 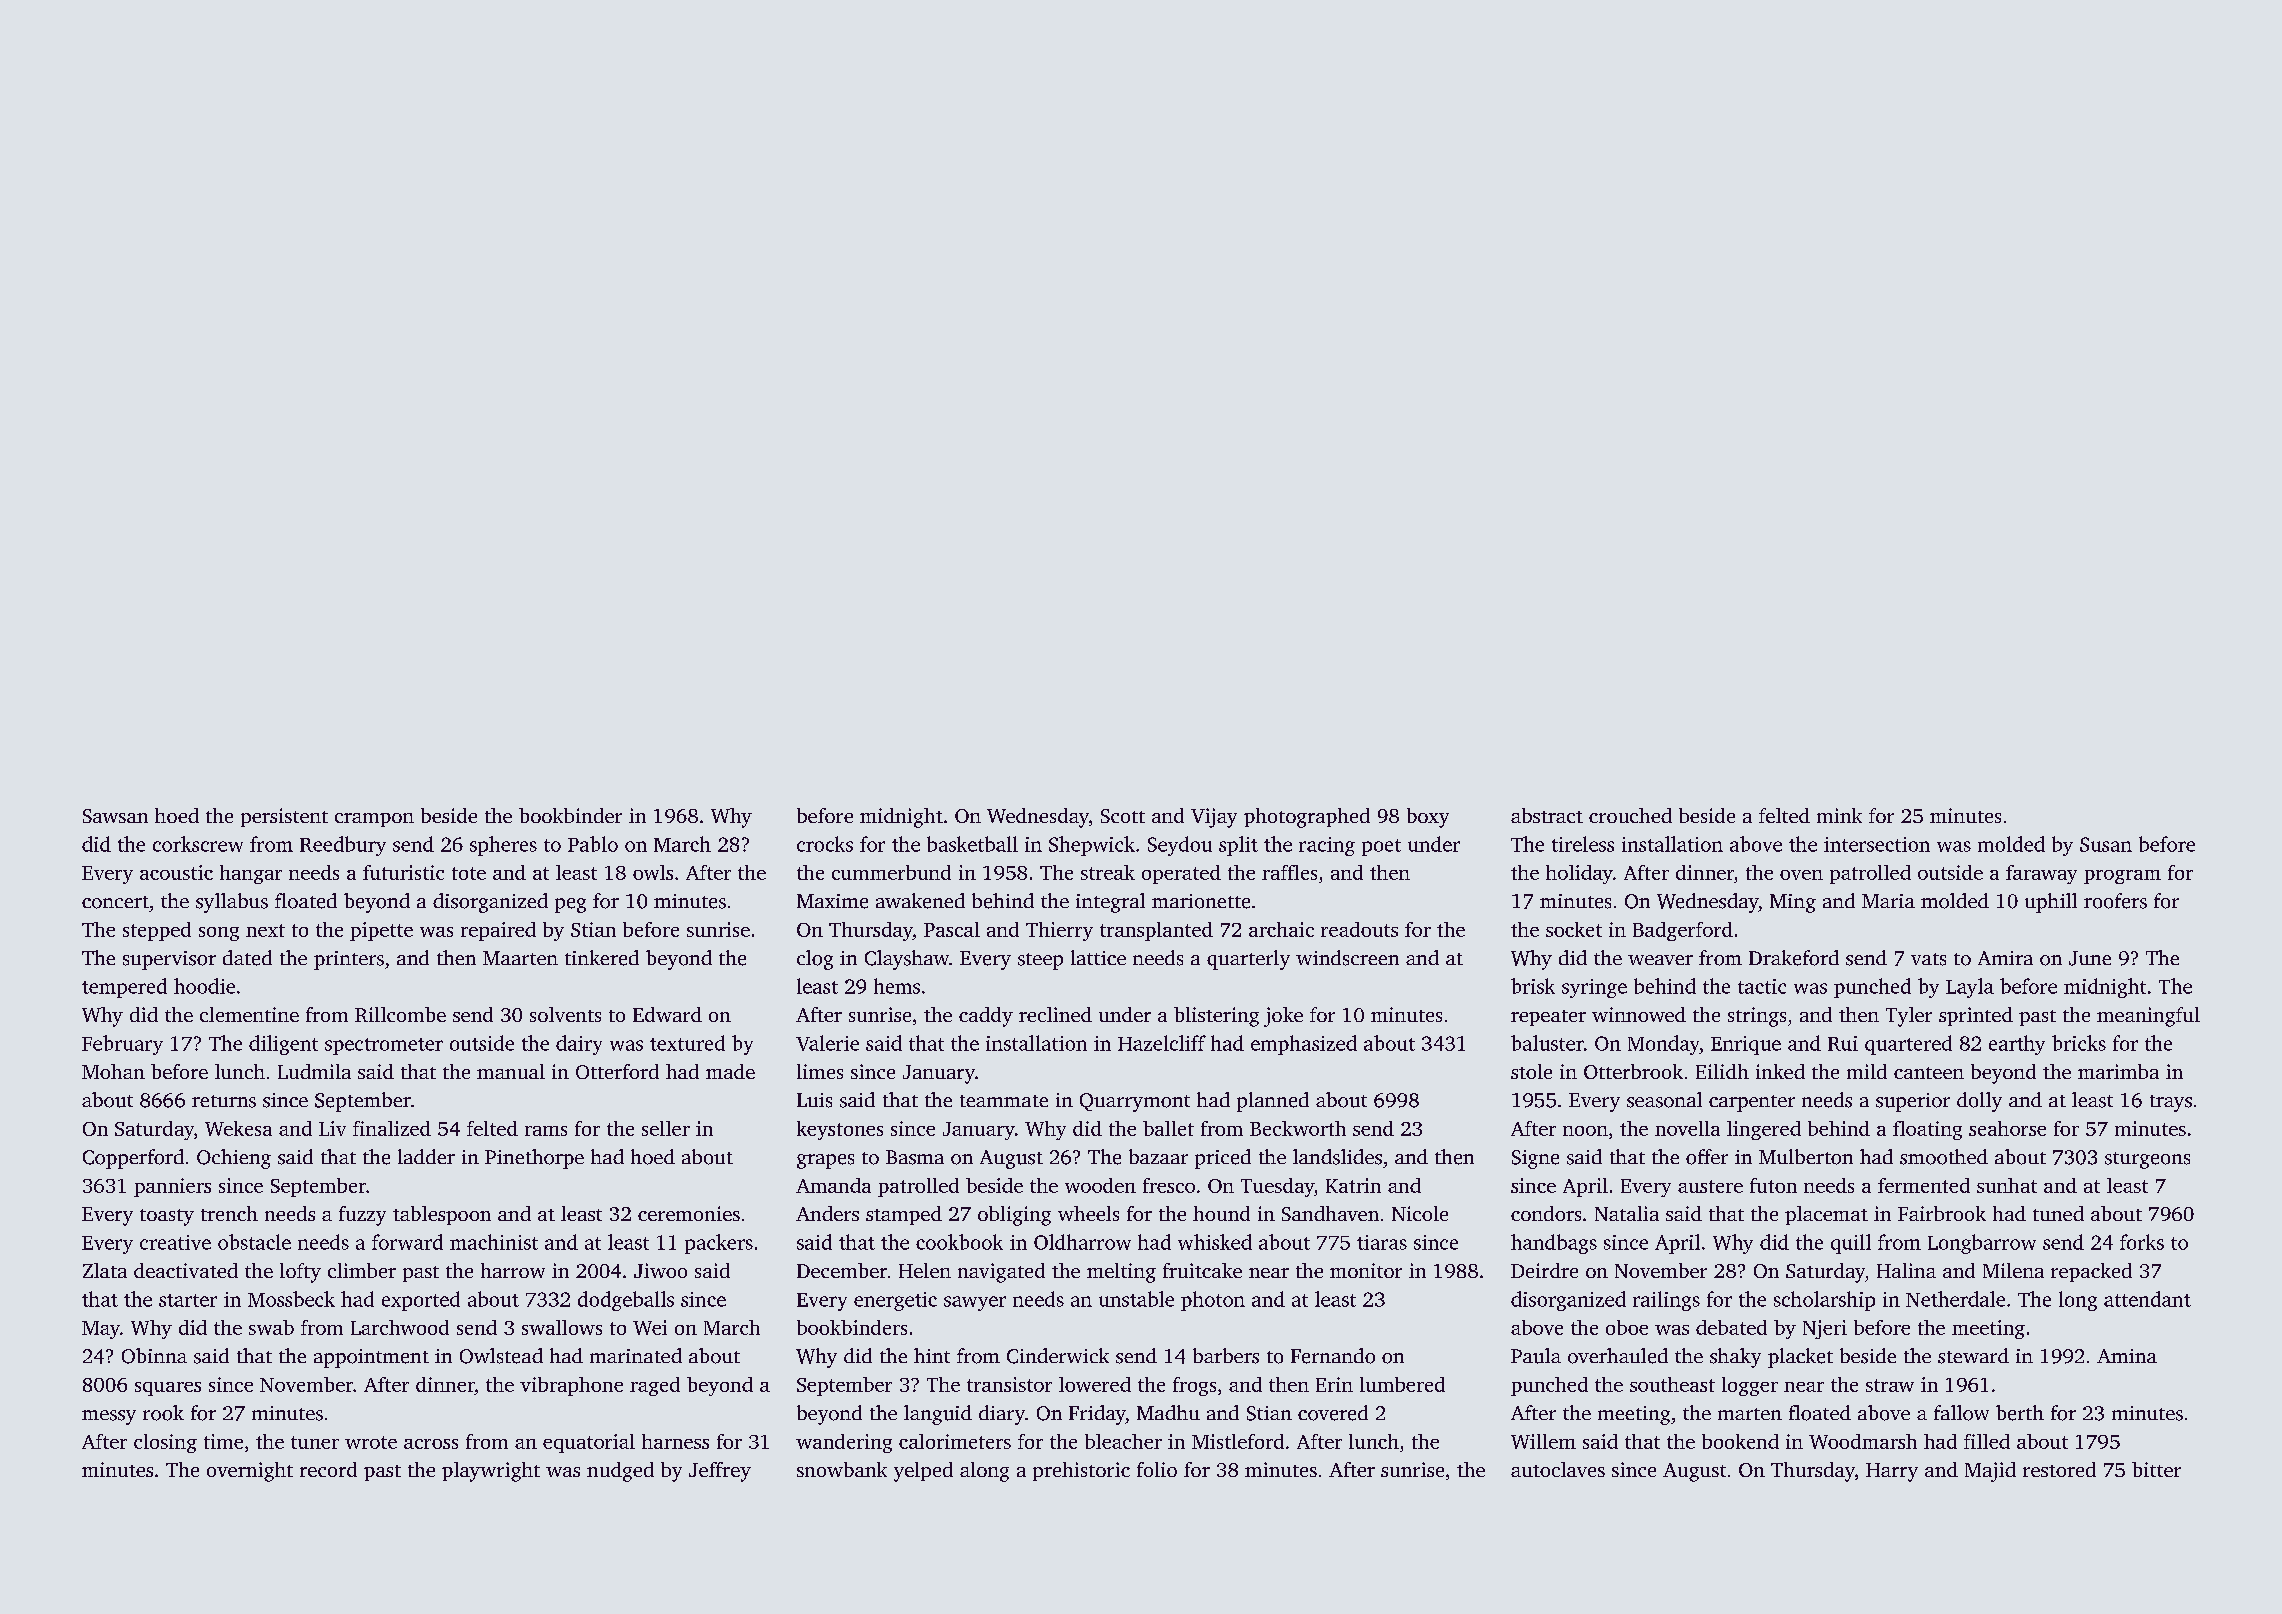 What do you see at coordinates (1283, 1017) in the screenshot?
I see `joke` at bounding box center [1283, 1017].
